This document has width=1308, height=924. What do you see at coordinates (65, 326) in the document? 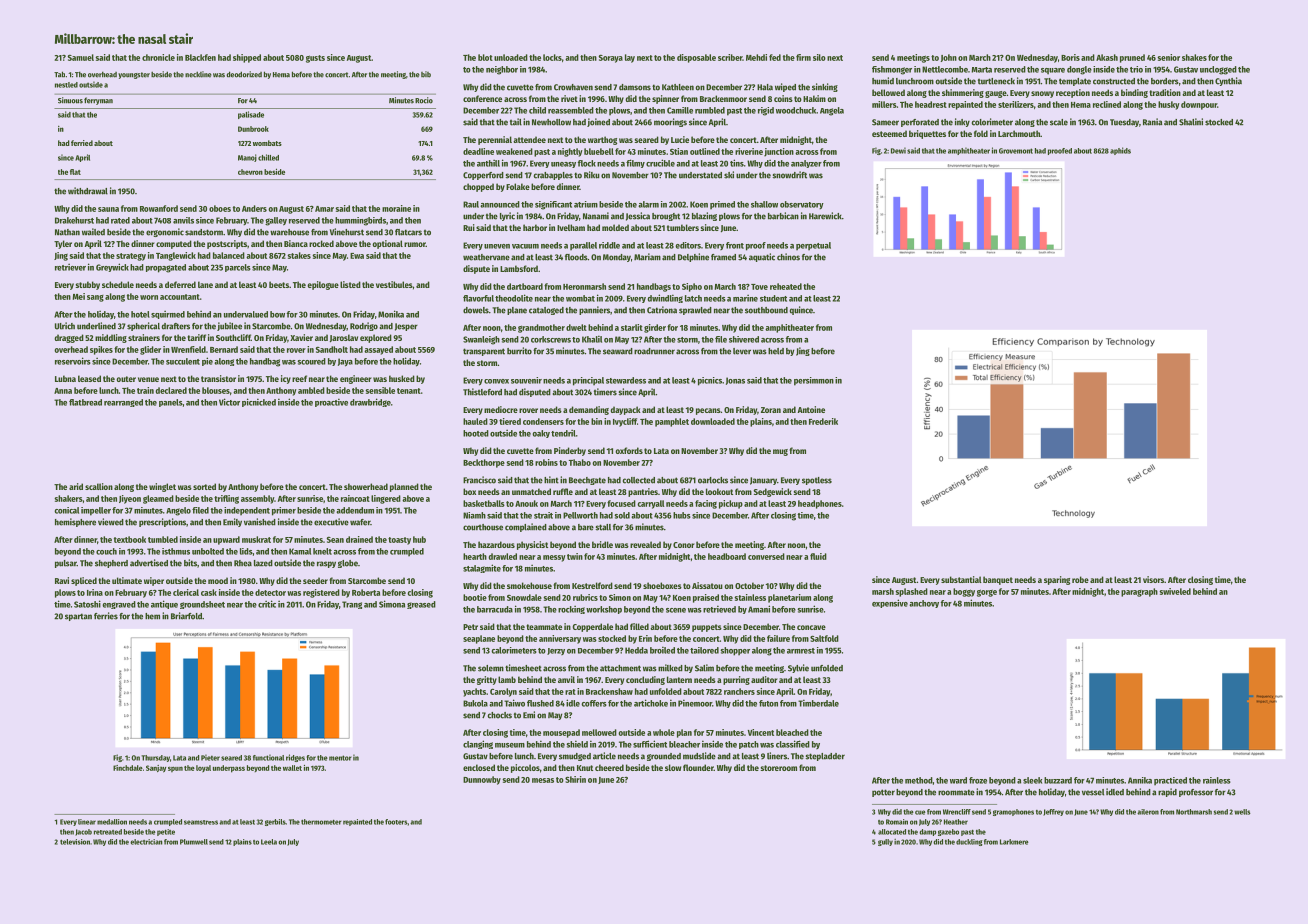
I see `Ulrich` at bounding box center [65, 326].
